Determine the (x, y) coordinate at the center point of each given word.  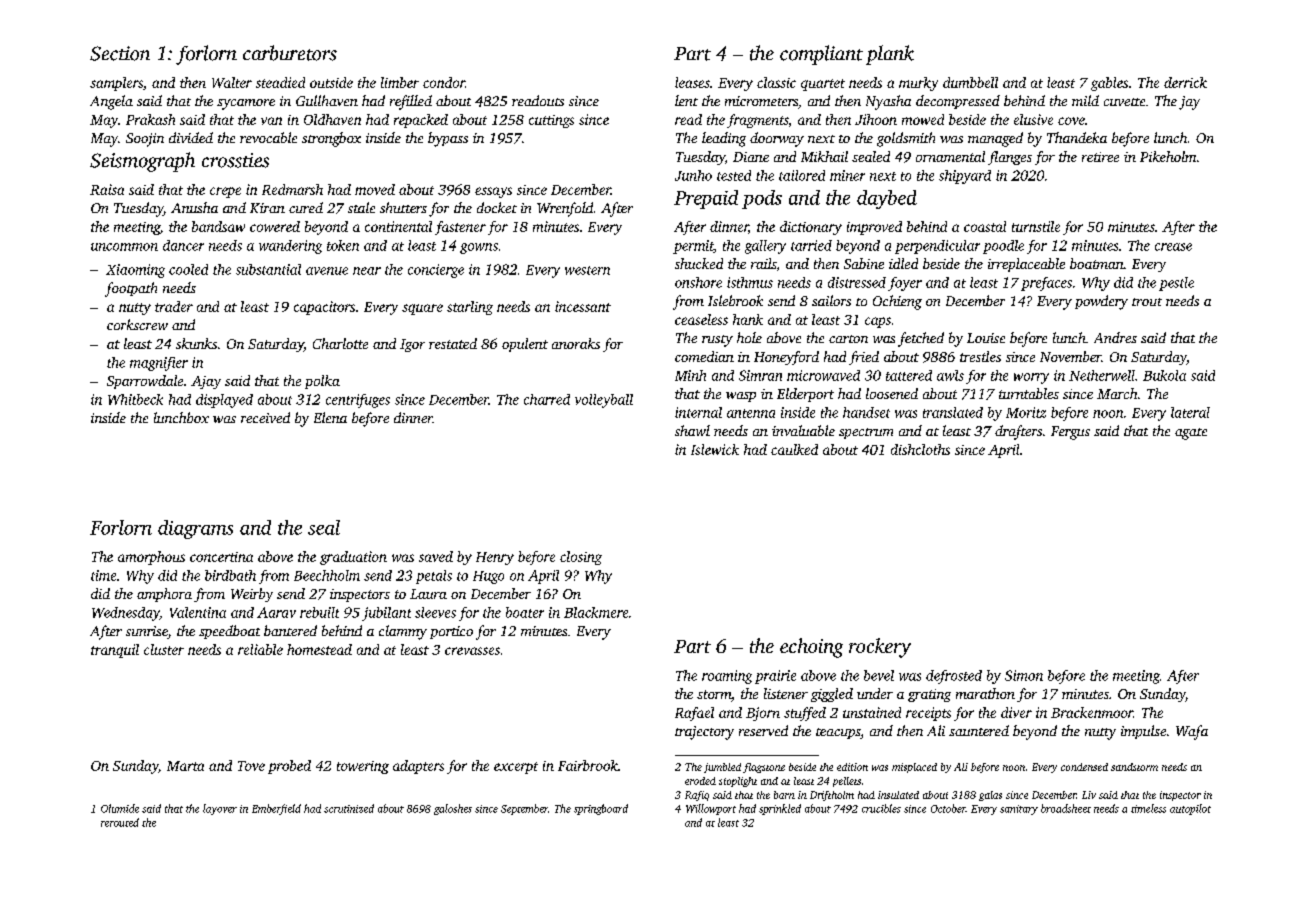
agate (1191, 434)
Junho (693, 175)
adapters (418, 767)
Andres (1115, 337)
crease (1173, 247)
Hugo (488, 577)
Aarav (276, 612)
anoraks (576, 343)
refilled (411, 102)
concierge (436, 271)
